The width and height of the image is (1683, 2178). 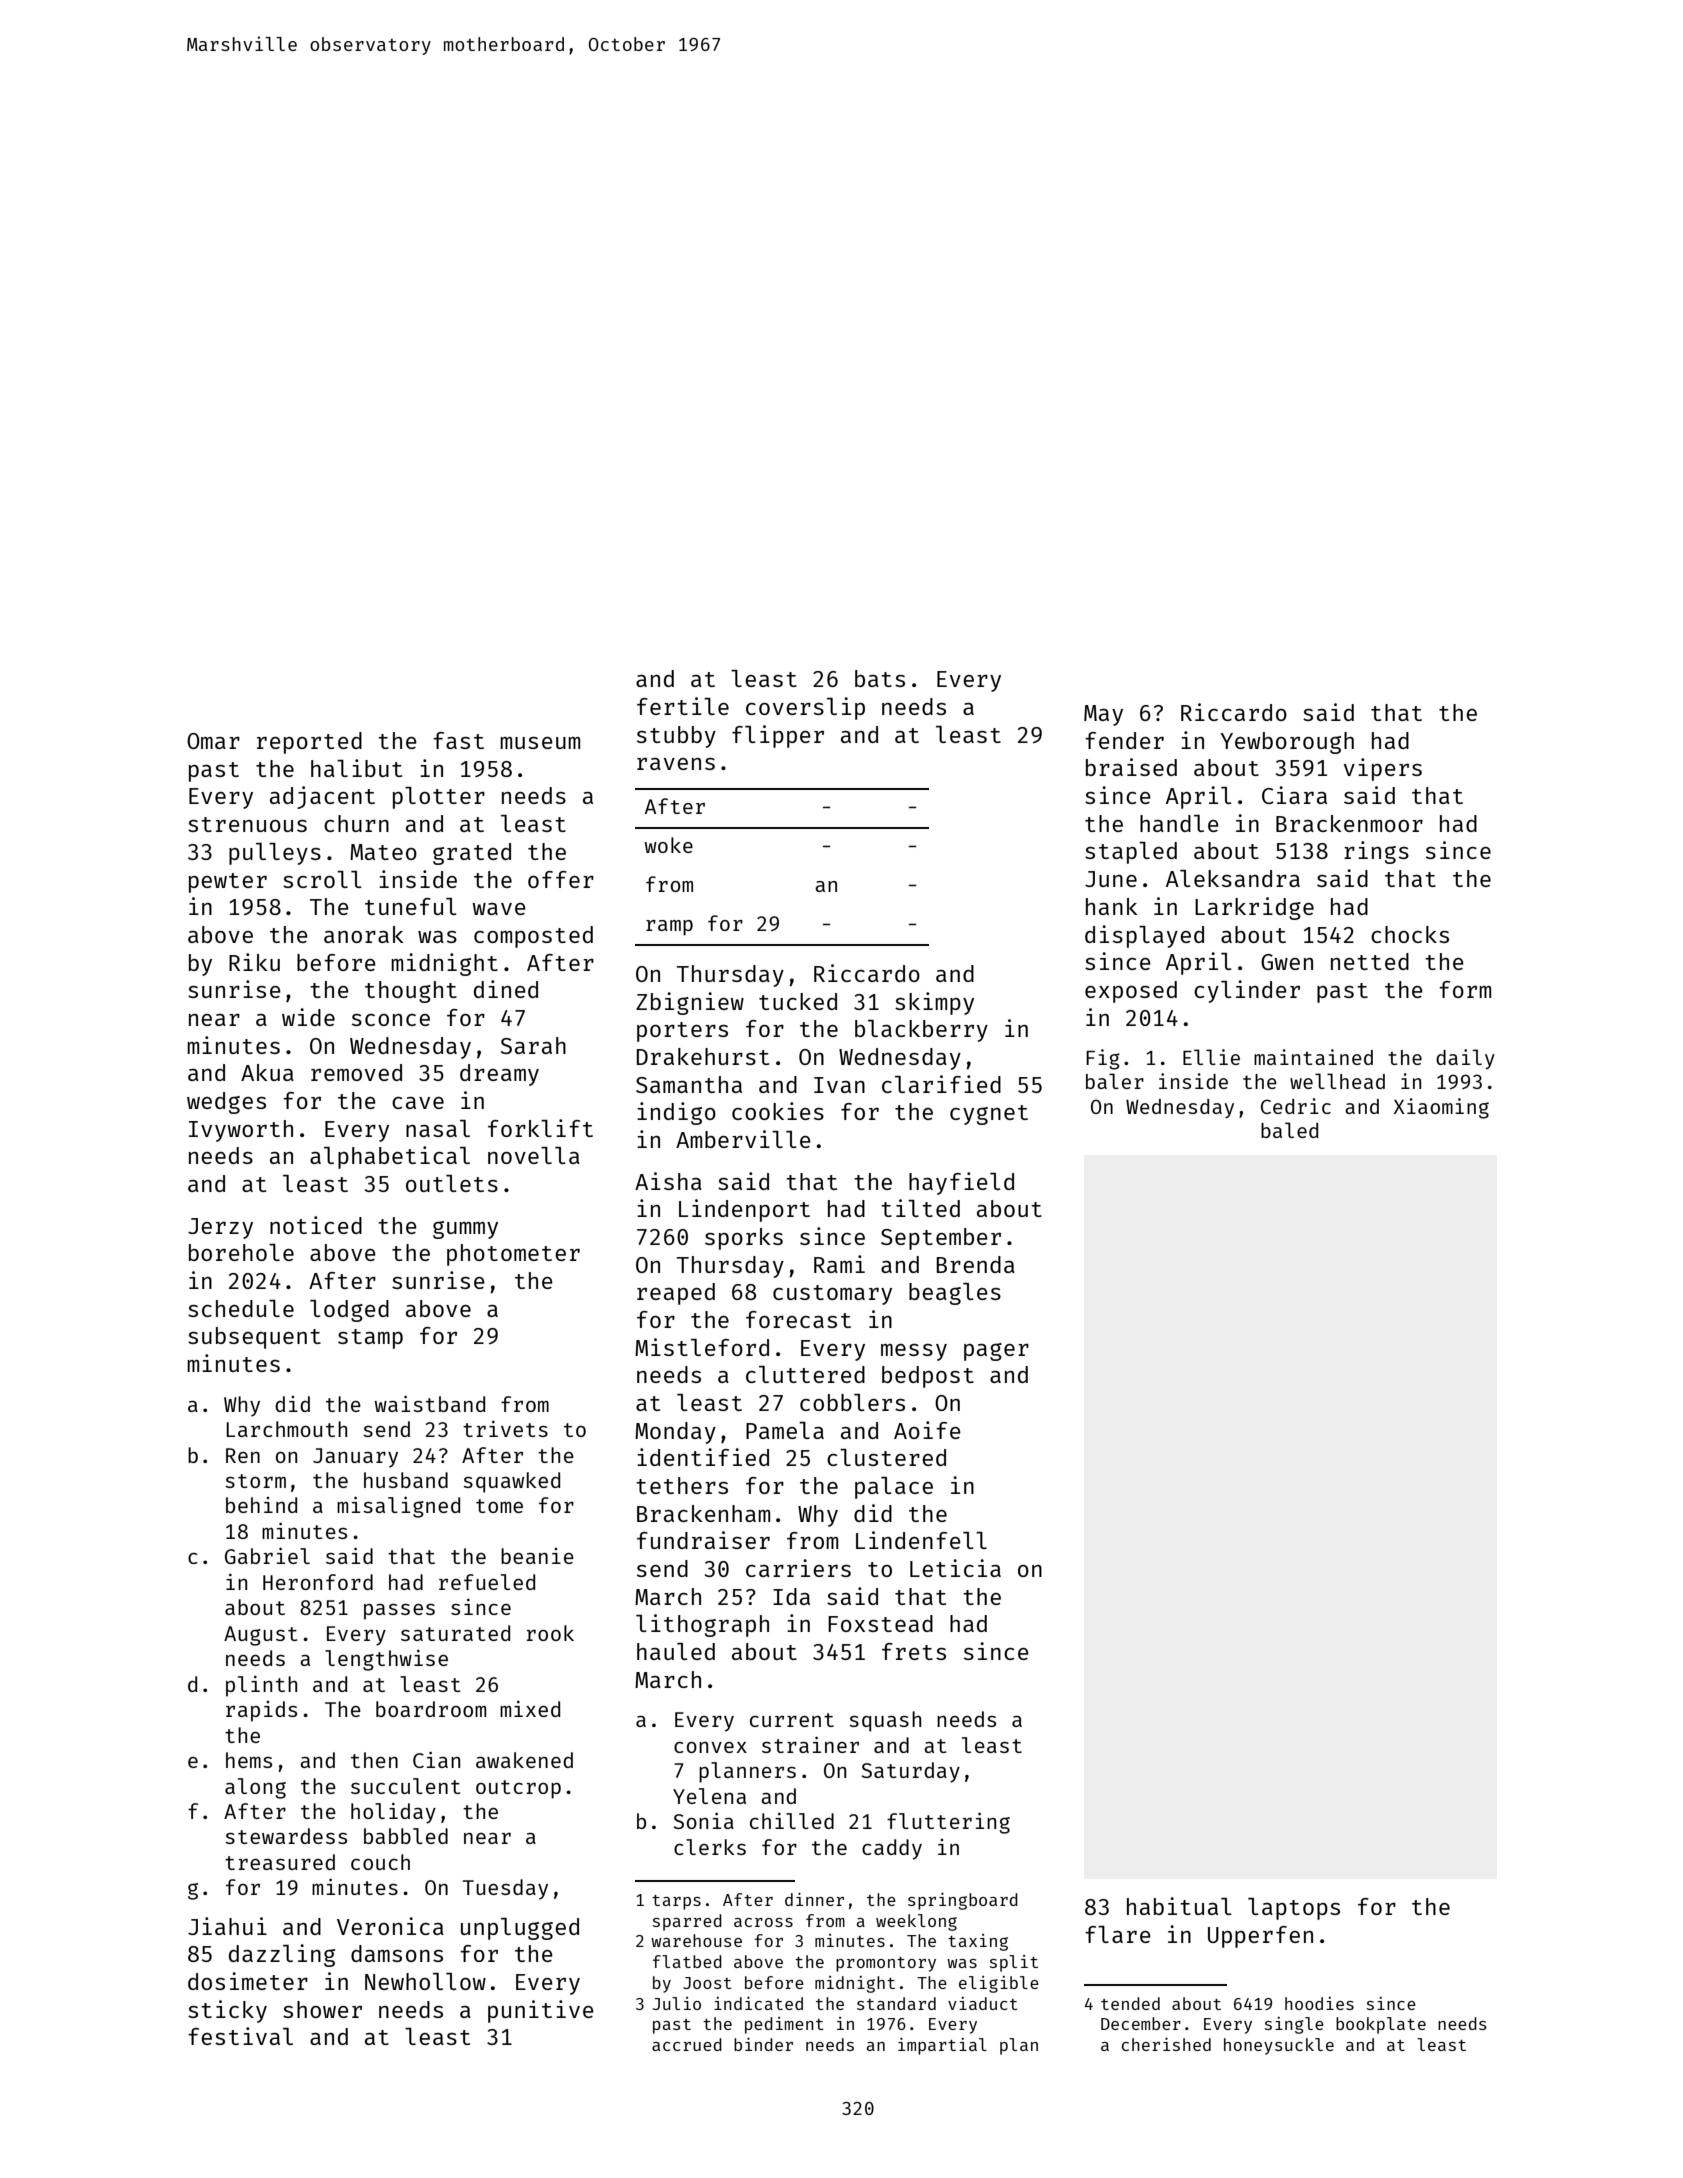 I want to click on honeysuckle, so click(x=1279, y=2046).
